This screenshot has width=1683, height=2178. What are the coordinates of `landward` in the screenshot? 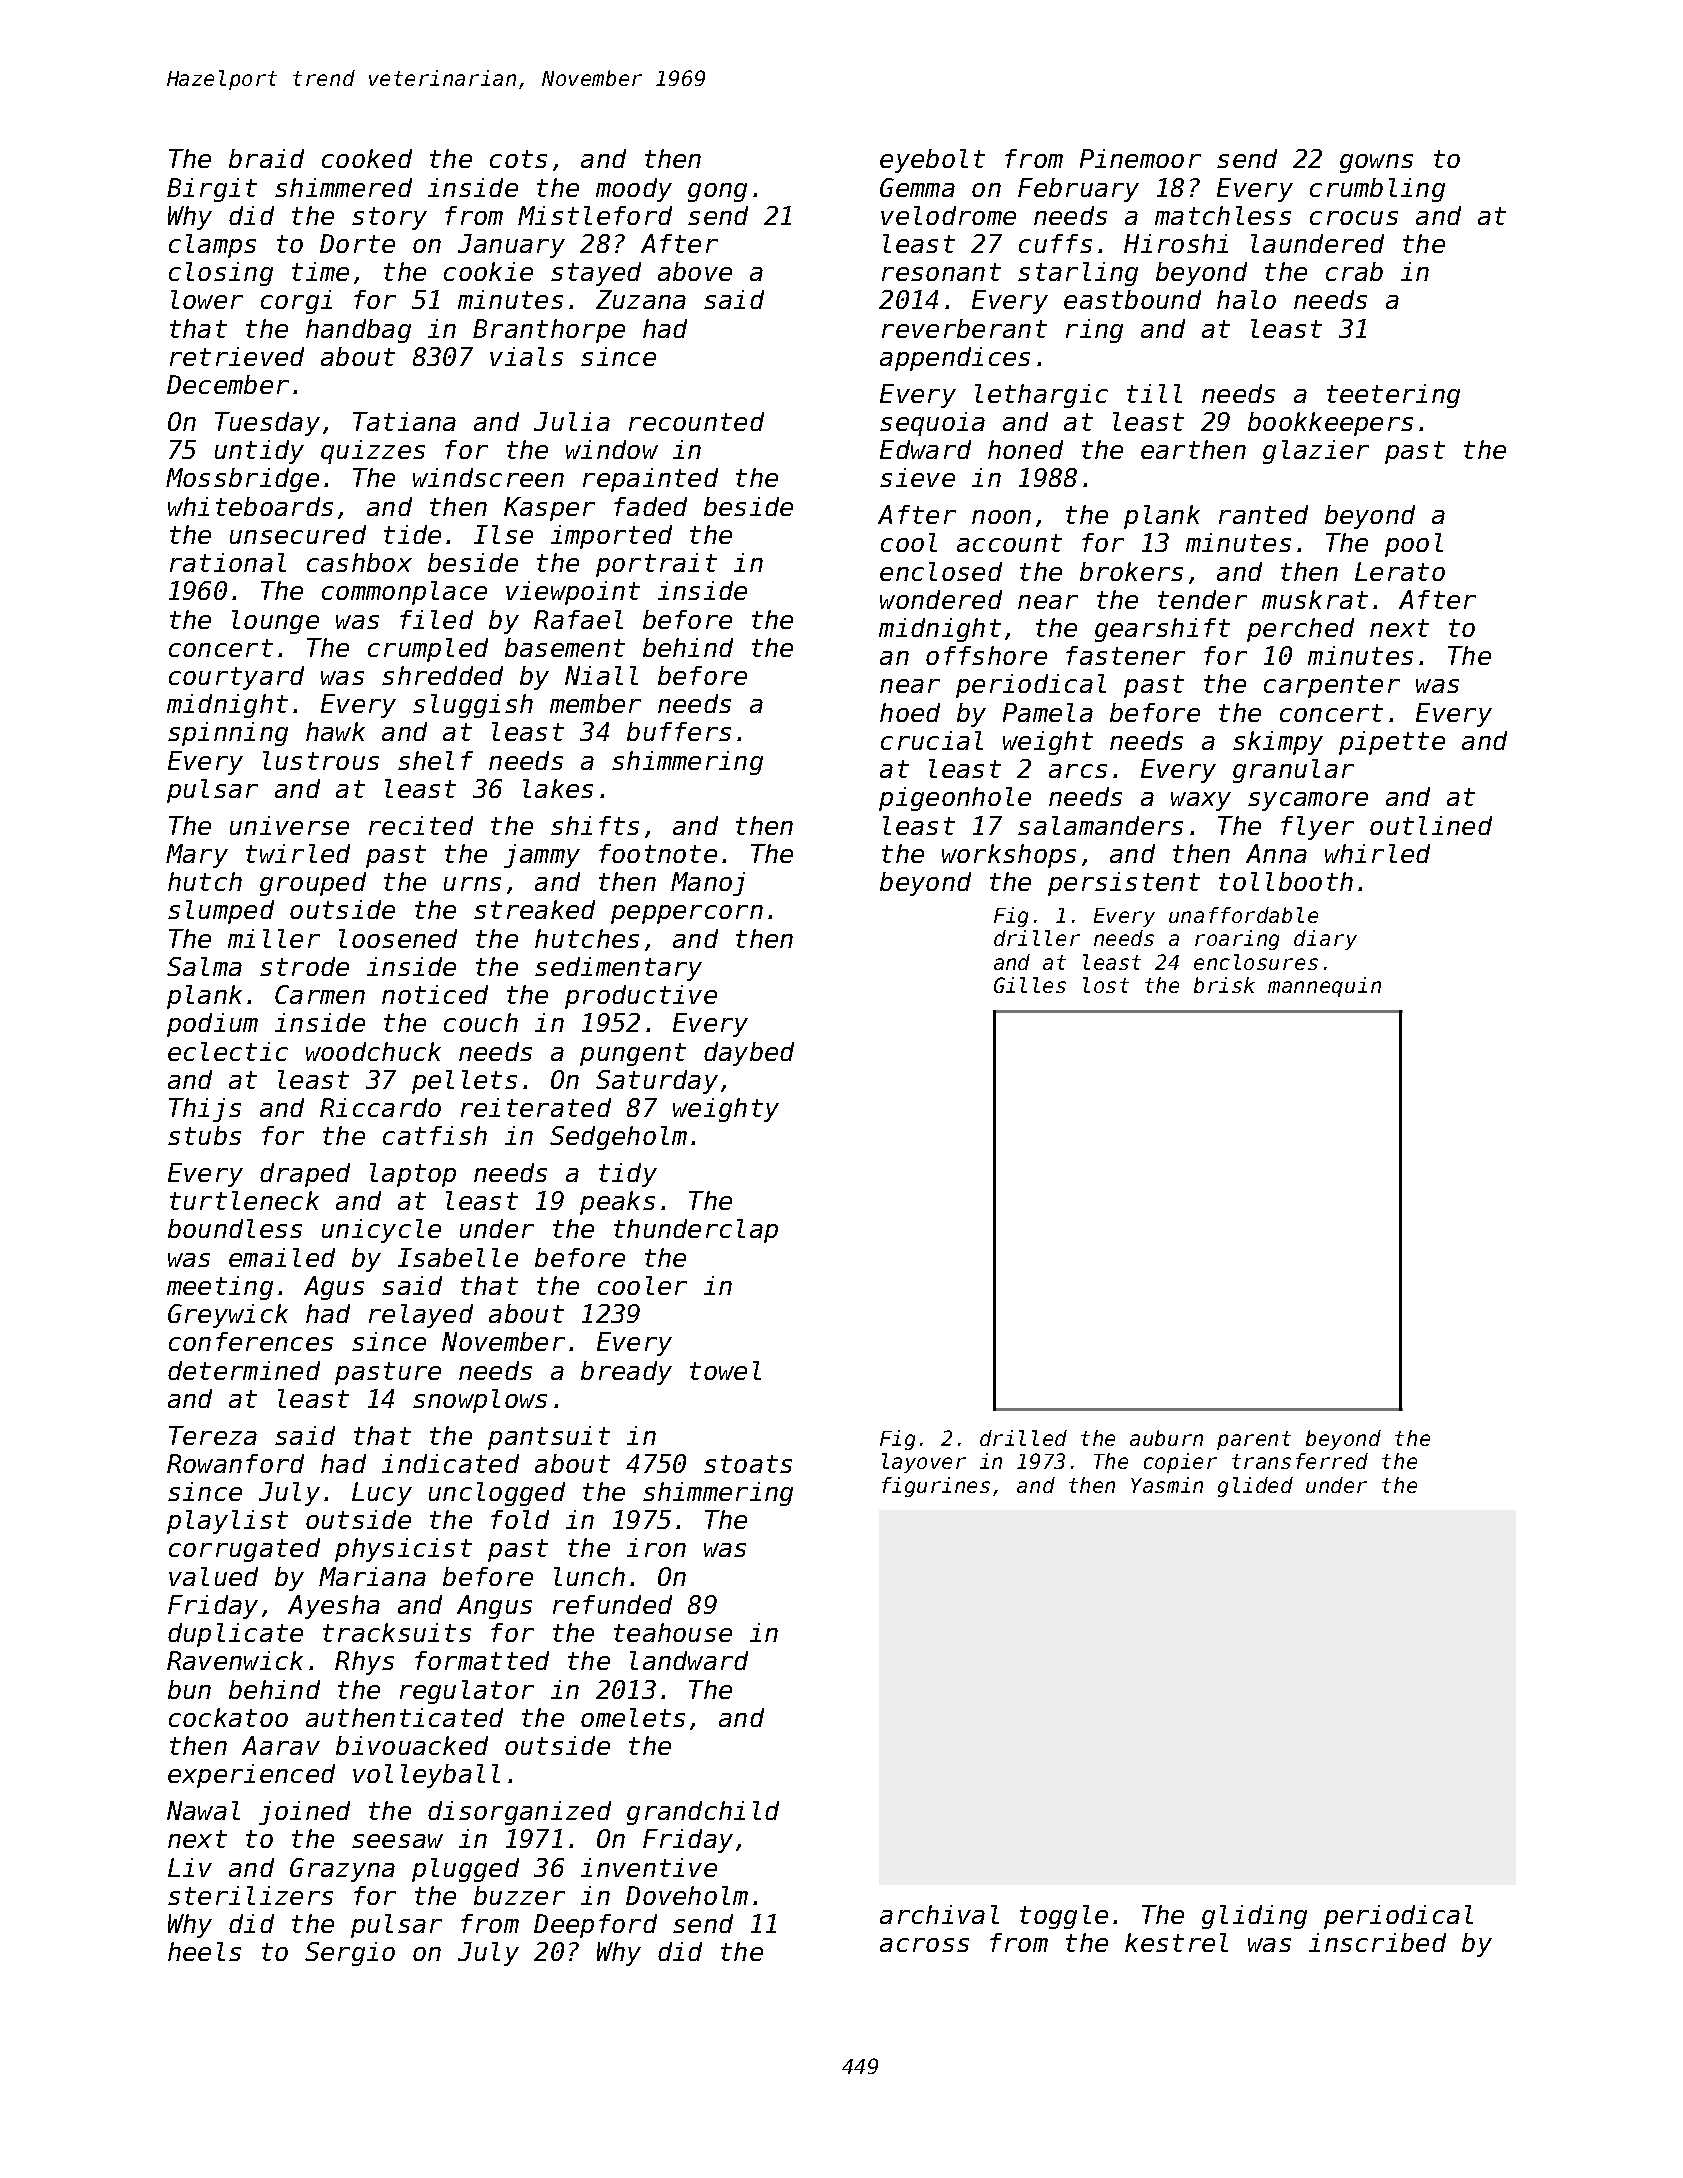 It's located at (689, 1660).
